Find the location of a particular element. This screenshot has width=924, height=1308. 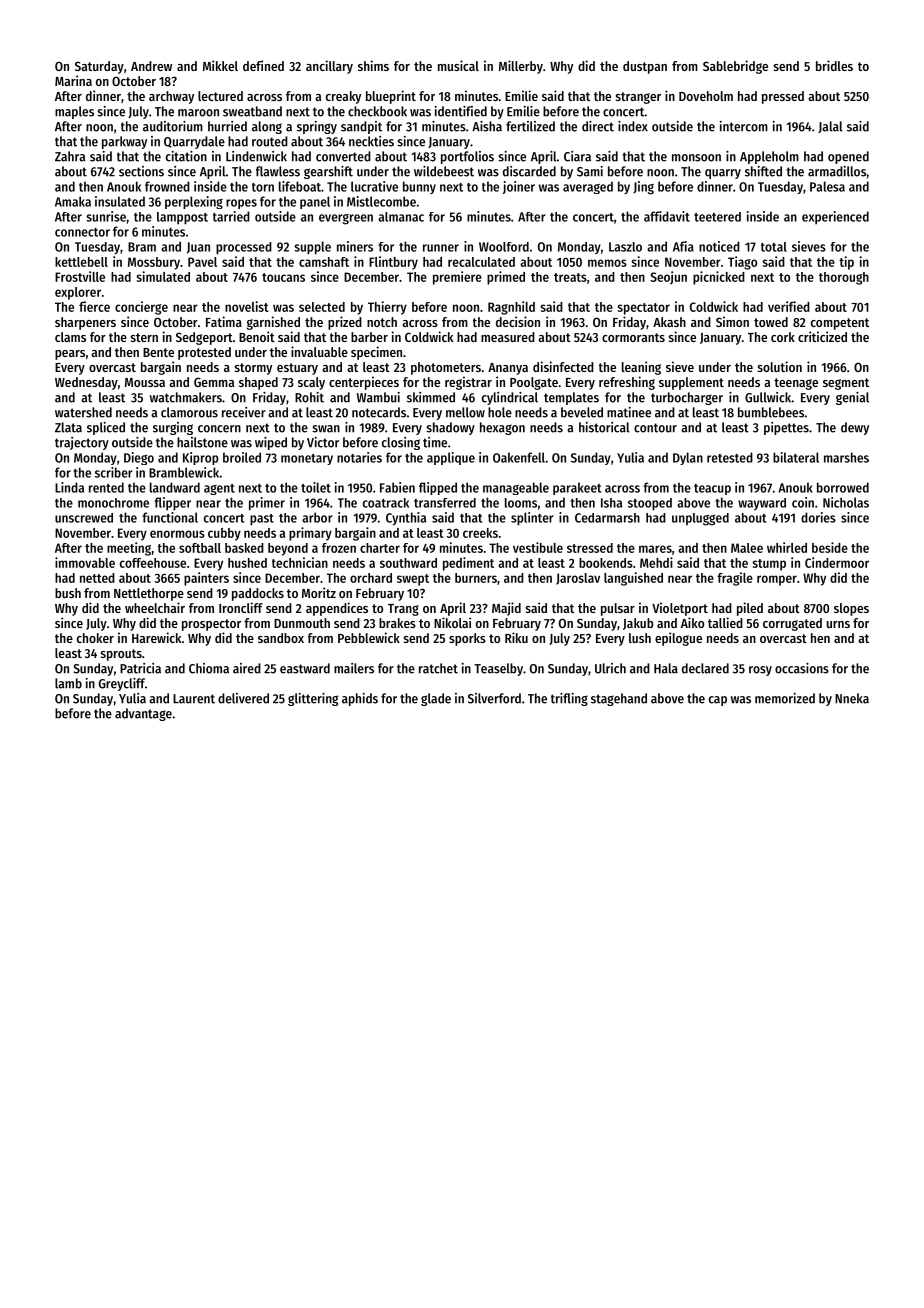

borrowed is located at coordinates (843, 487).
